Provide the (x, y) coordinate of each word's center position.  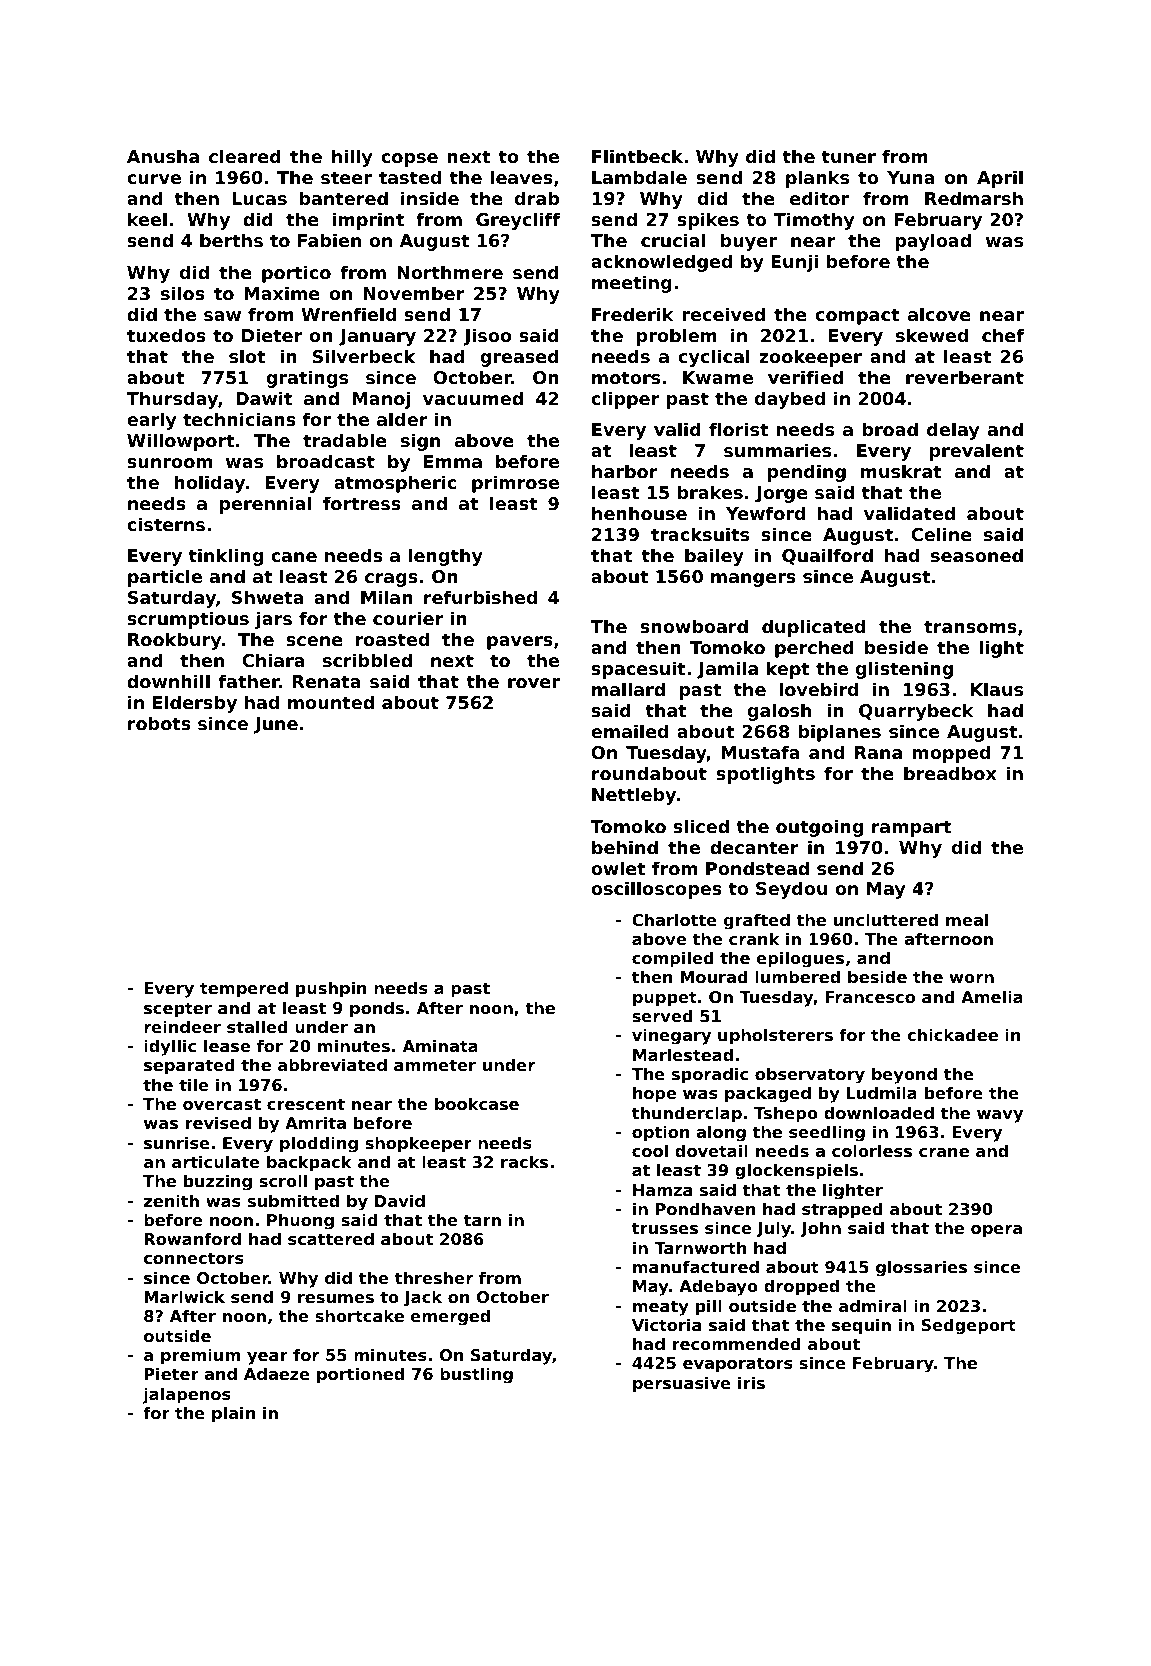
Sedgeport (968, 1326)
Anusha (163, 156)
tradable (345, 440)
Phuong (300, 1221)
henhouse (639, 513)
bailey (714, 557)
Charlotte (674, 919)
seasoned (977, 555)
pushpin (331, 989)
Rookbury (174, 641)
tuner (848, 156)
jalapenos (186, 1395)
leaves (522, 177)
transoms (970, 626)
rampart (911, 828)
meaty (661, 1308)
